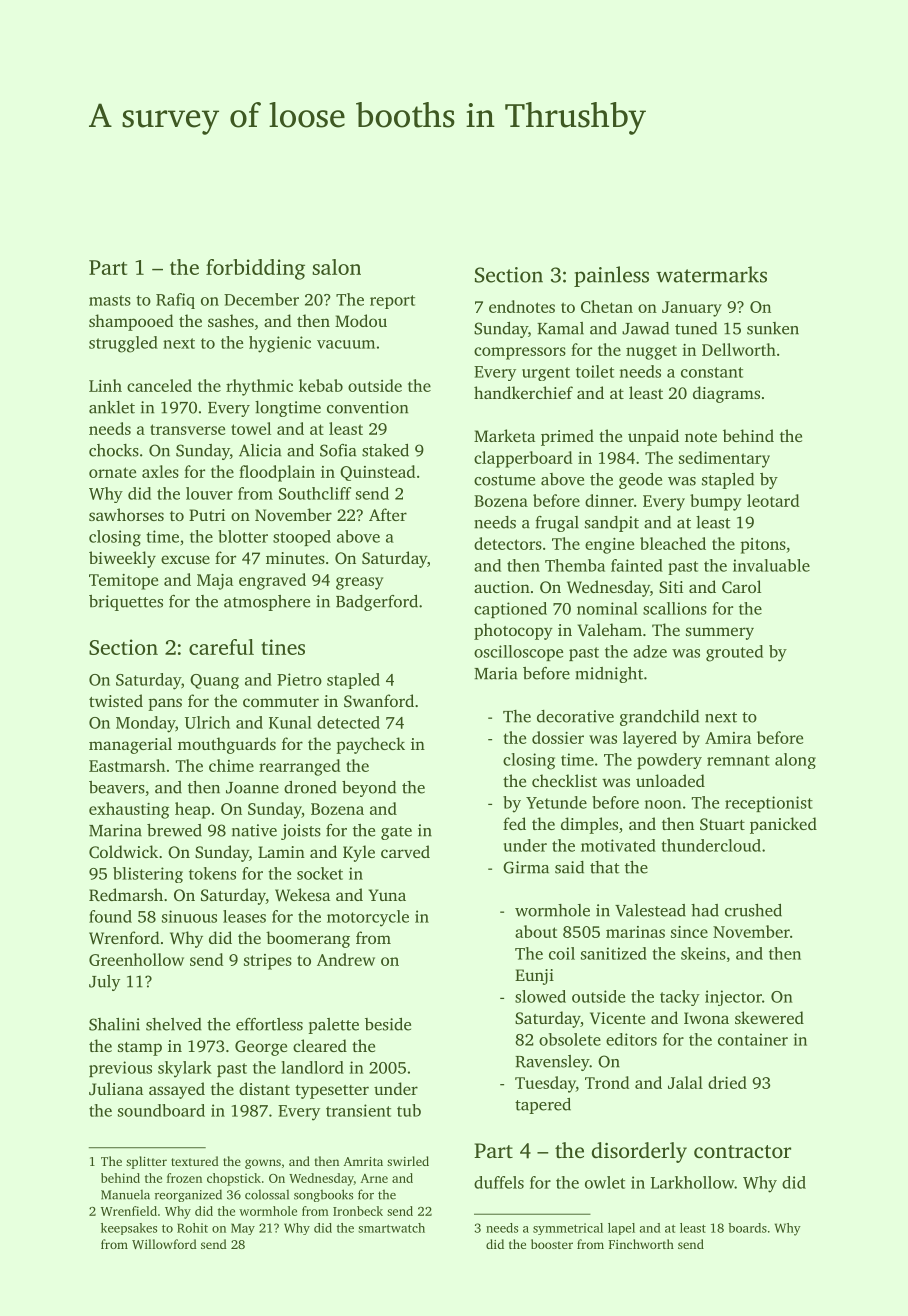 This screenshot has width=908, height=1316. I want to click on Greenhollow, so click(136, 959).
